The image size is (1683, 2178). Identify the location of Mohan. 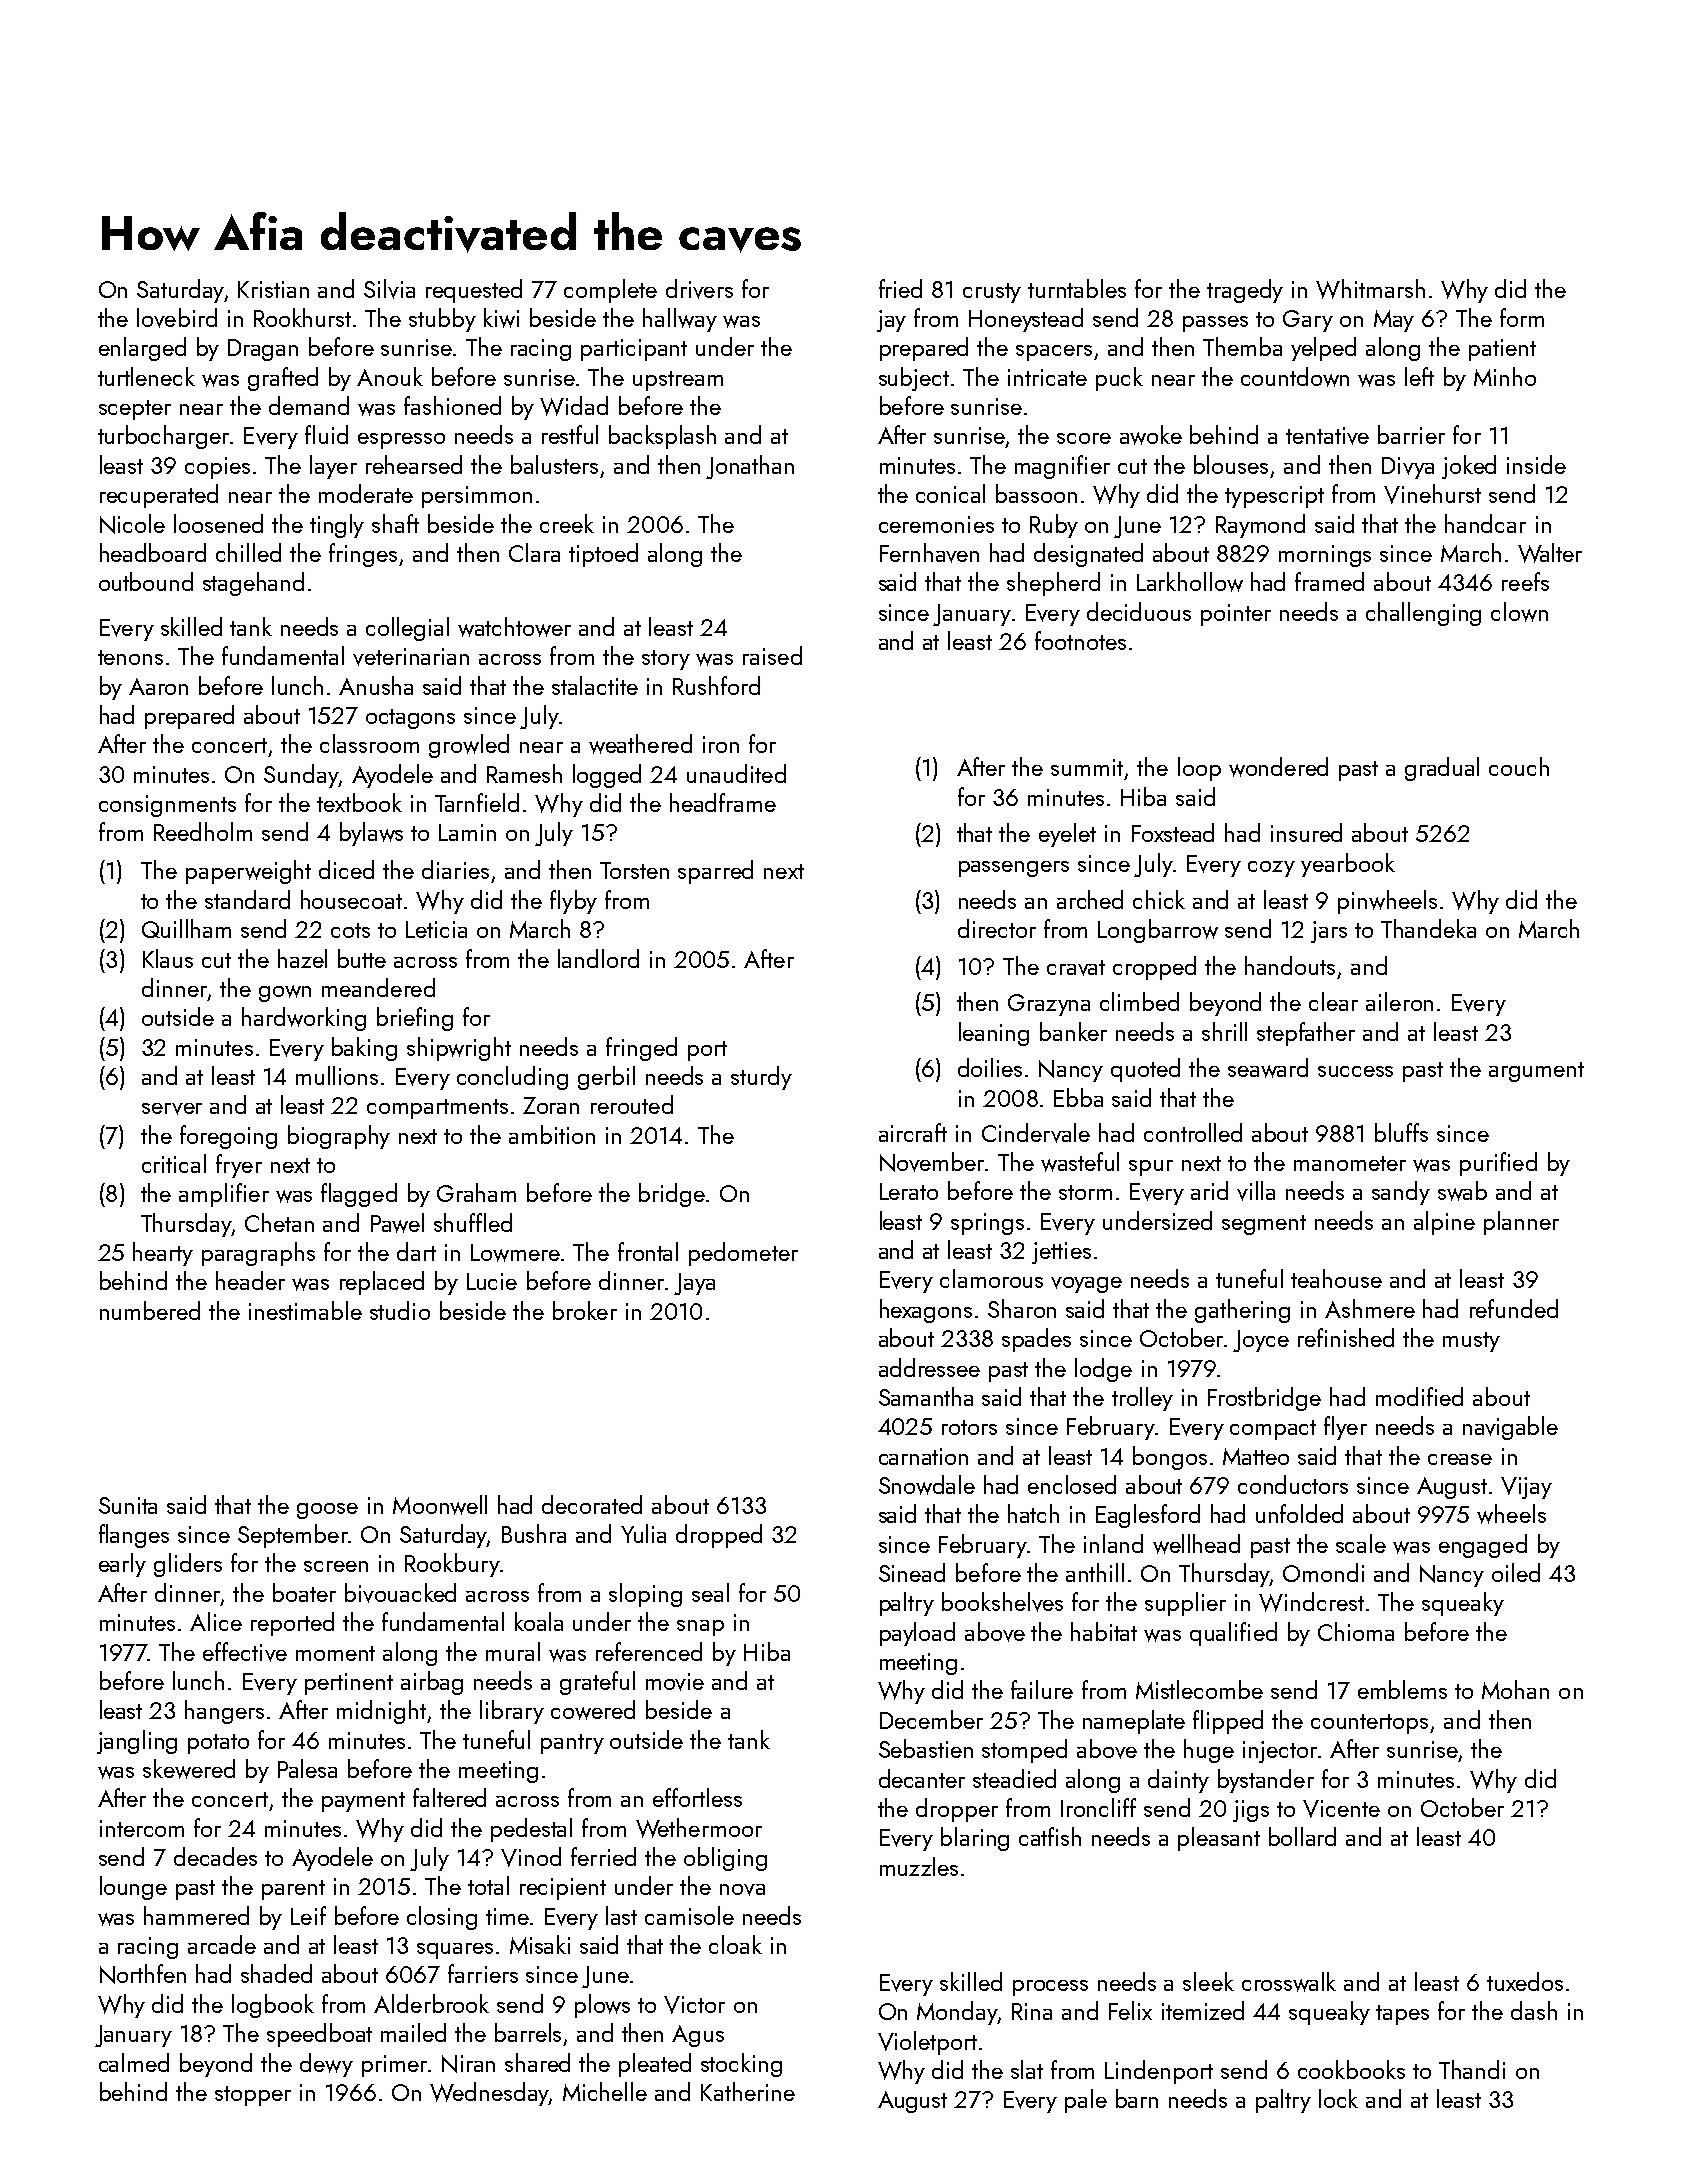
(1515, 1689).
